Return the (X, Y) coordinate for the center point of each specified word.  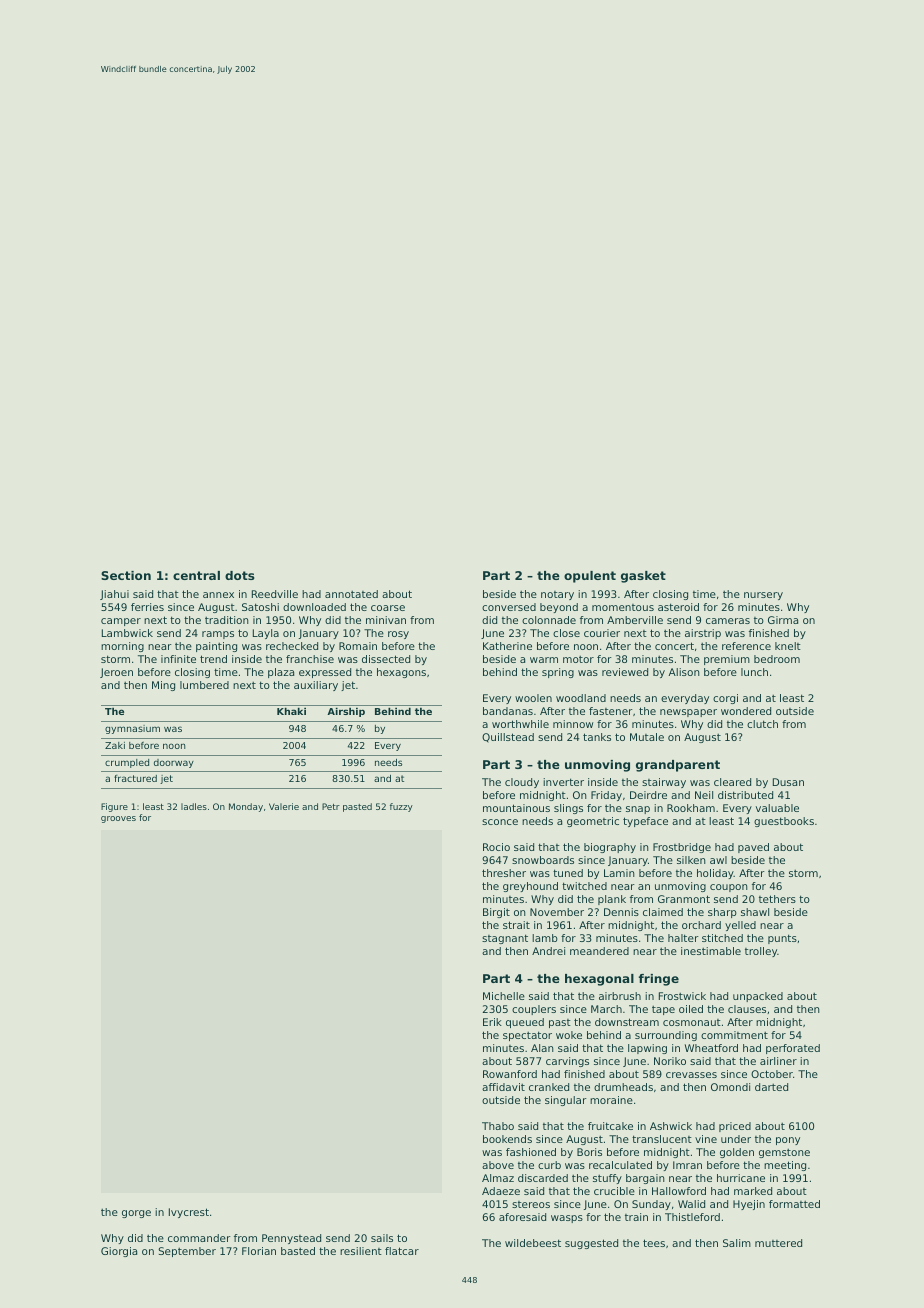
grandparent (678, 766)
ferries (147, 607)
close (566, 633)
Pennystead (291, 1239)
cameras (728, 621)
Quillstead (508, 738)
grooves (118, 819)
